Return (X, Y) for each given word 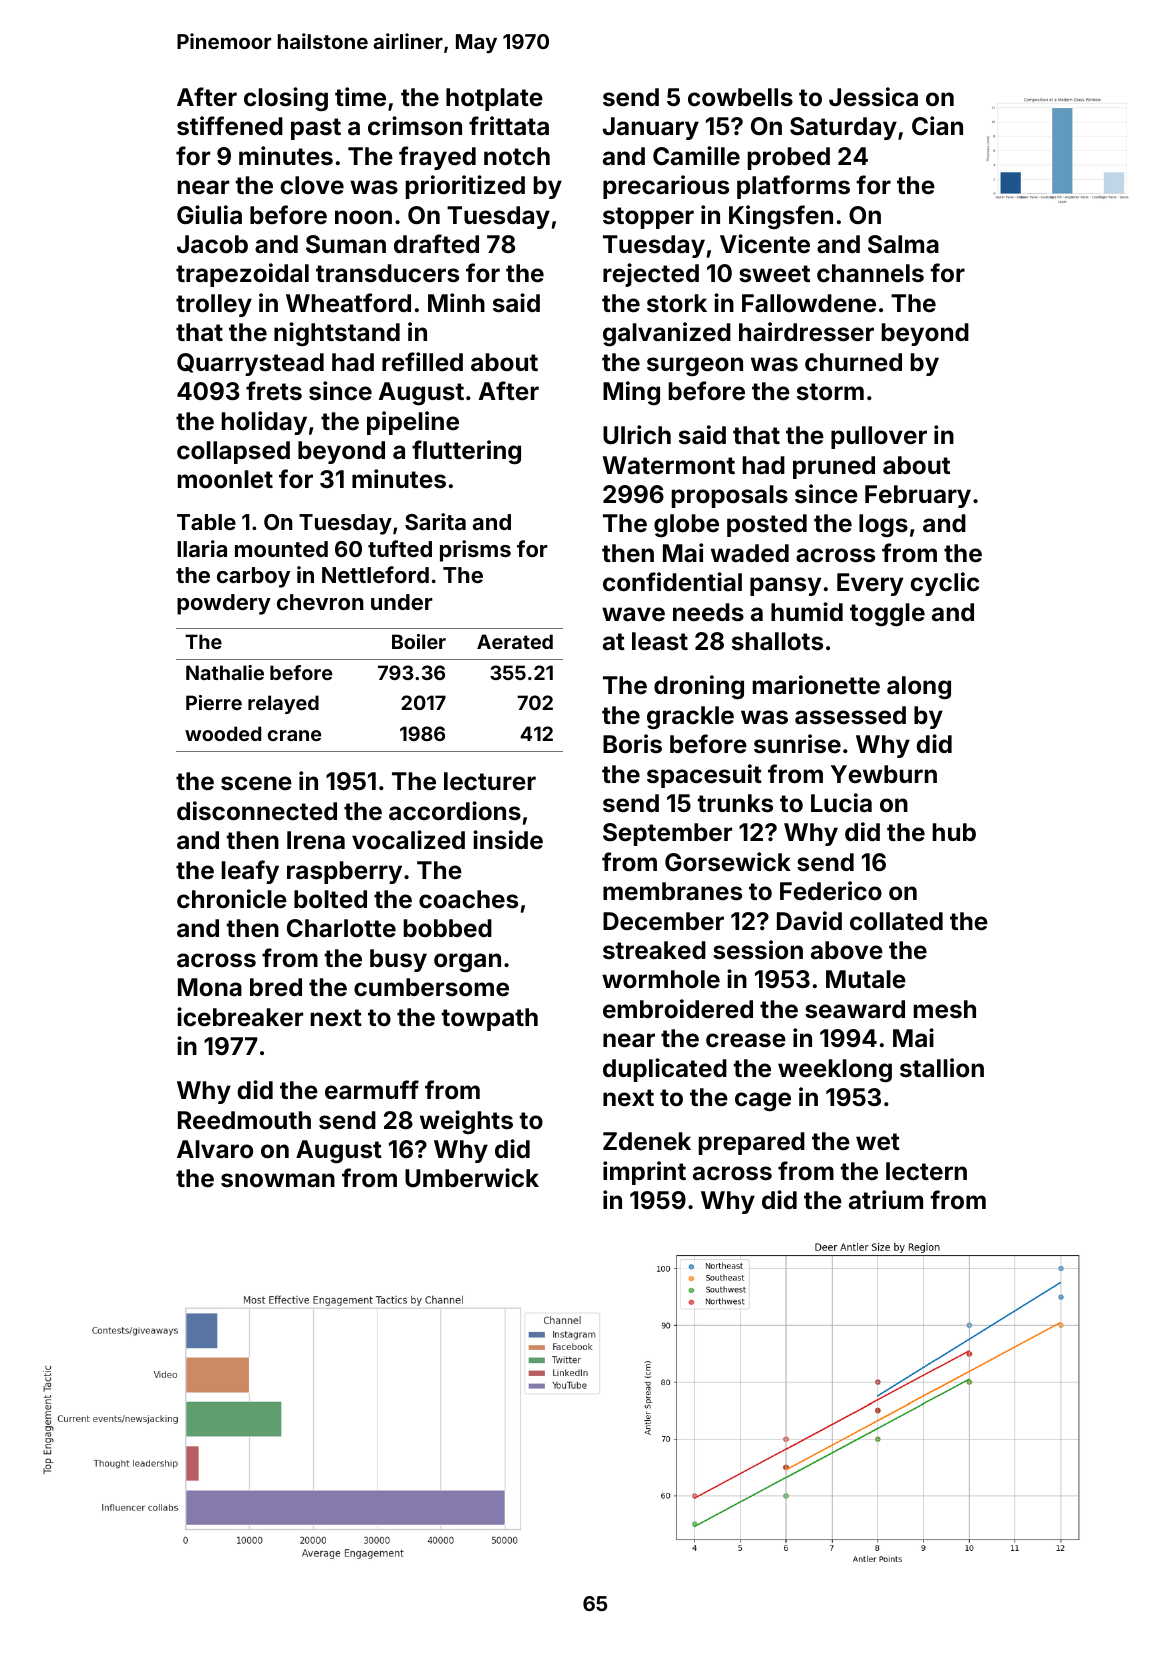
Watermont (669, 465)
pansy (785, 586)
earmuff (372, 1090)
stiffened (230, 126)
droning (699, 687)
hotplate (494, 99)
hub (954, 832)
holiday (264, 423)
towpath (489, 1019)
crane (294, 735)
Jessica (873, 97)
